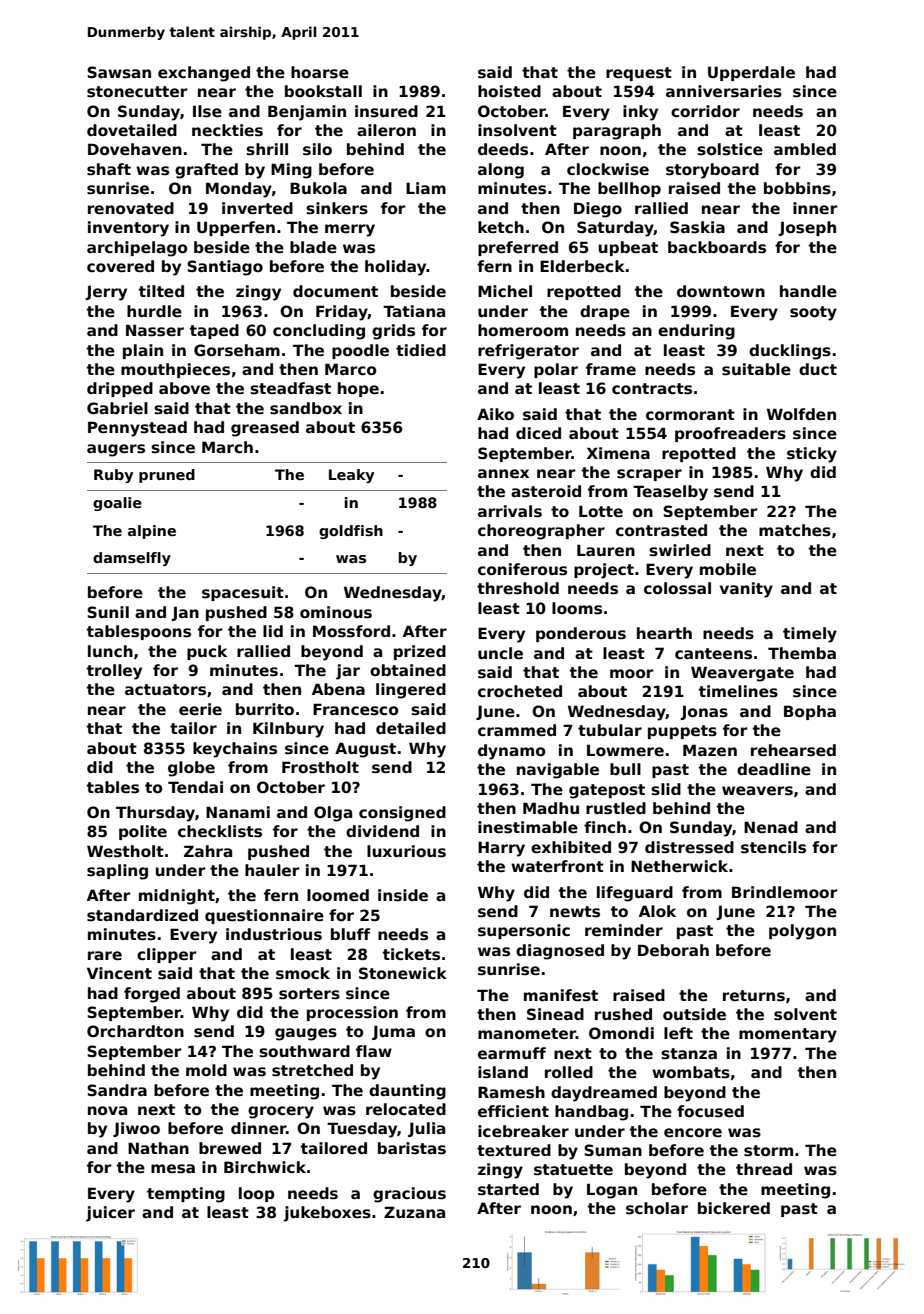 This page has height=1314, width=924. What do you see at coordinates (165, 689) in the page?
I see `actuators` at bounding box center [165, 689].
